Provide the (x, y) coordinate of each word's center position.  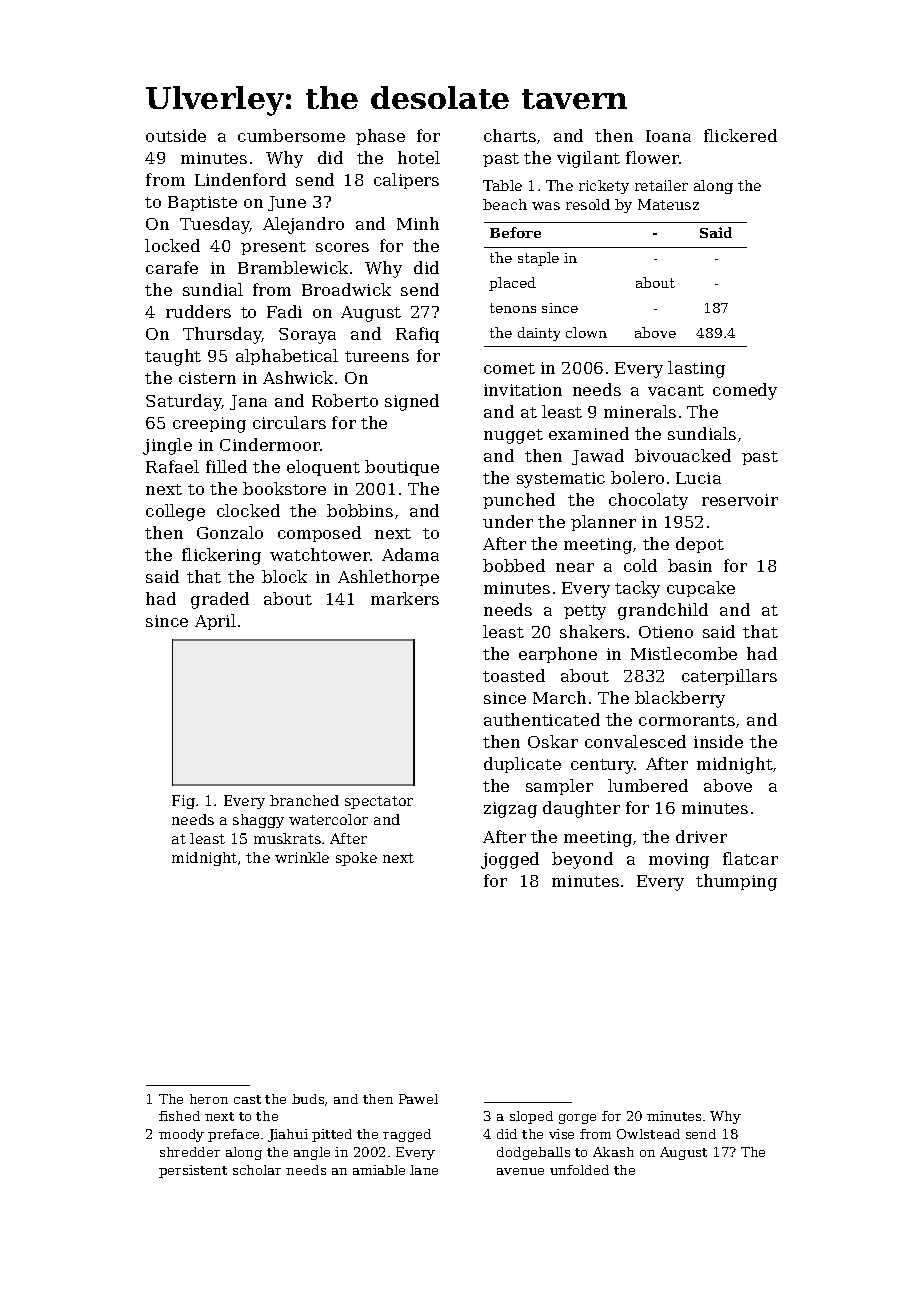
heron (209, 1099)
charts (510, 135)
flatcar (750, 858)
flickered (740, 135)
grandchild (663, 611)
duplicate (522, 765)
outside (176, 135)
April (215, 622)
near (575, 567)
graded (220, 600)
